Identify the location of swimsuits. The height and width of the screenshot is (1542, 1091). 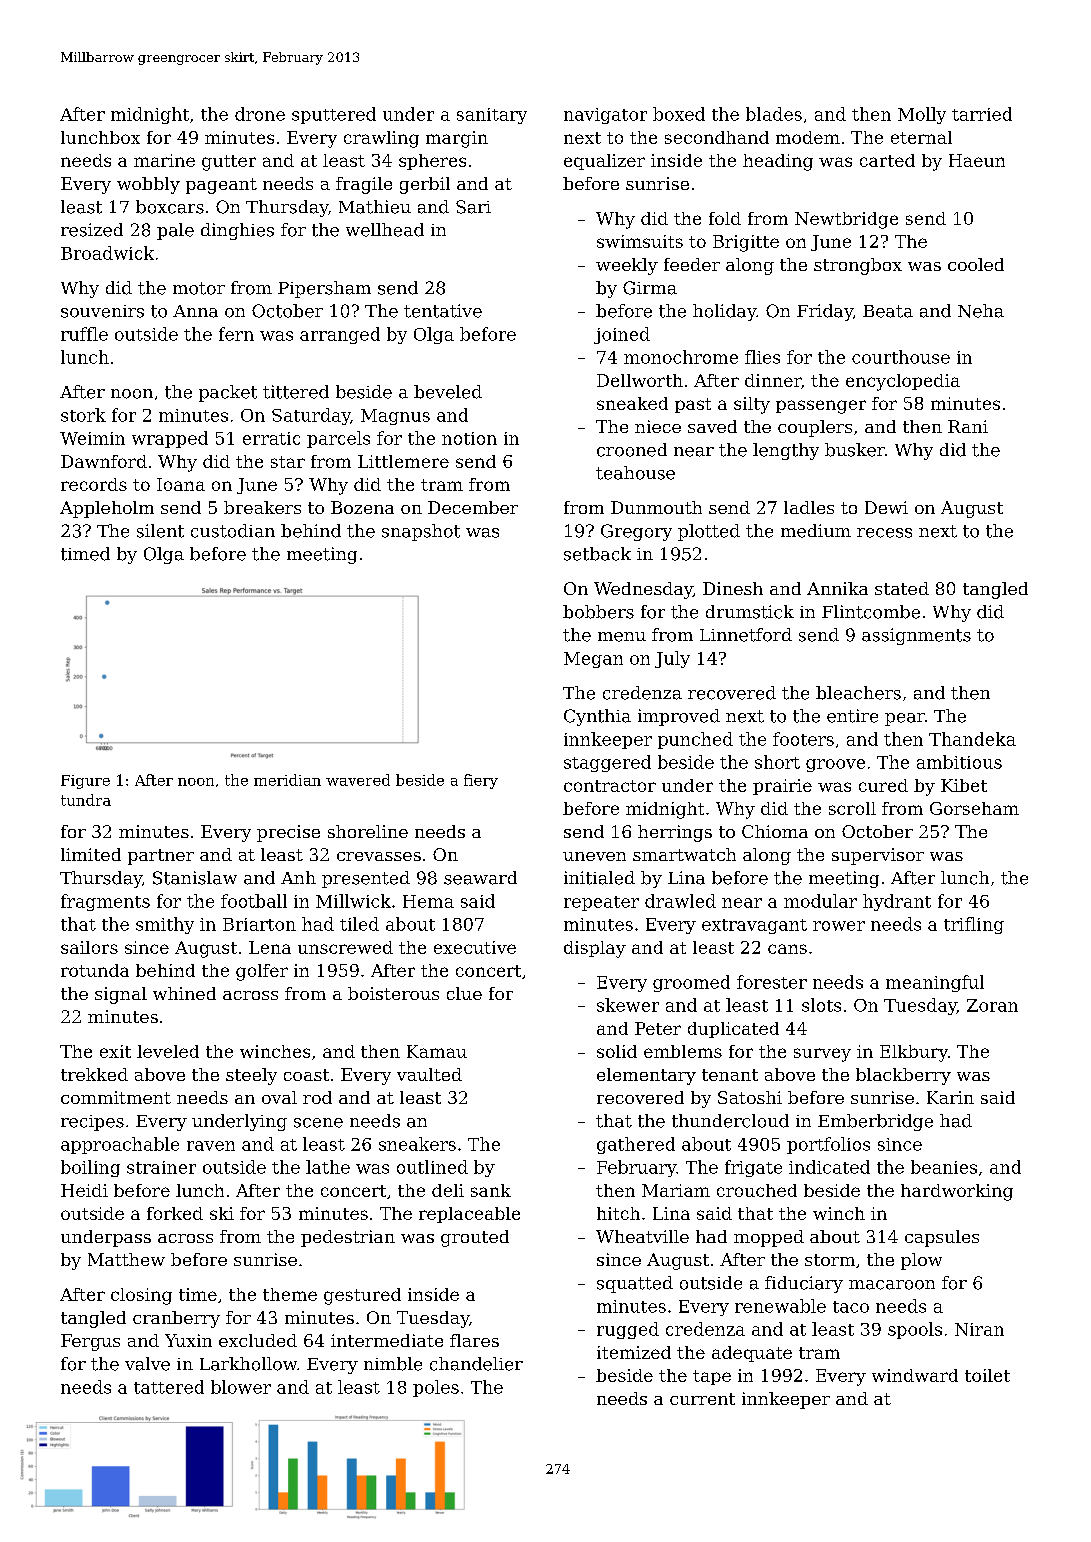
(640, 241).
